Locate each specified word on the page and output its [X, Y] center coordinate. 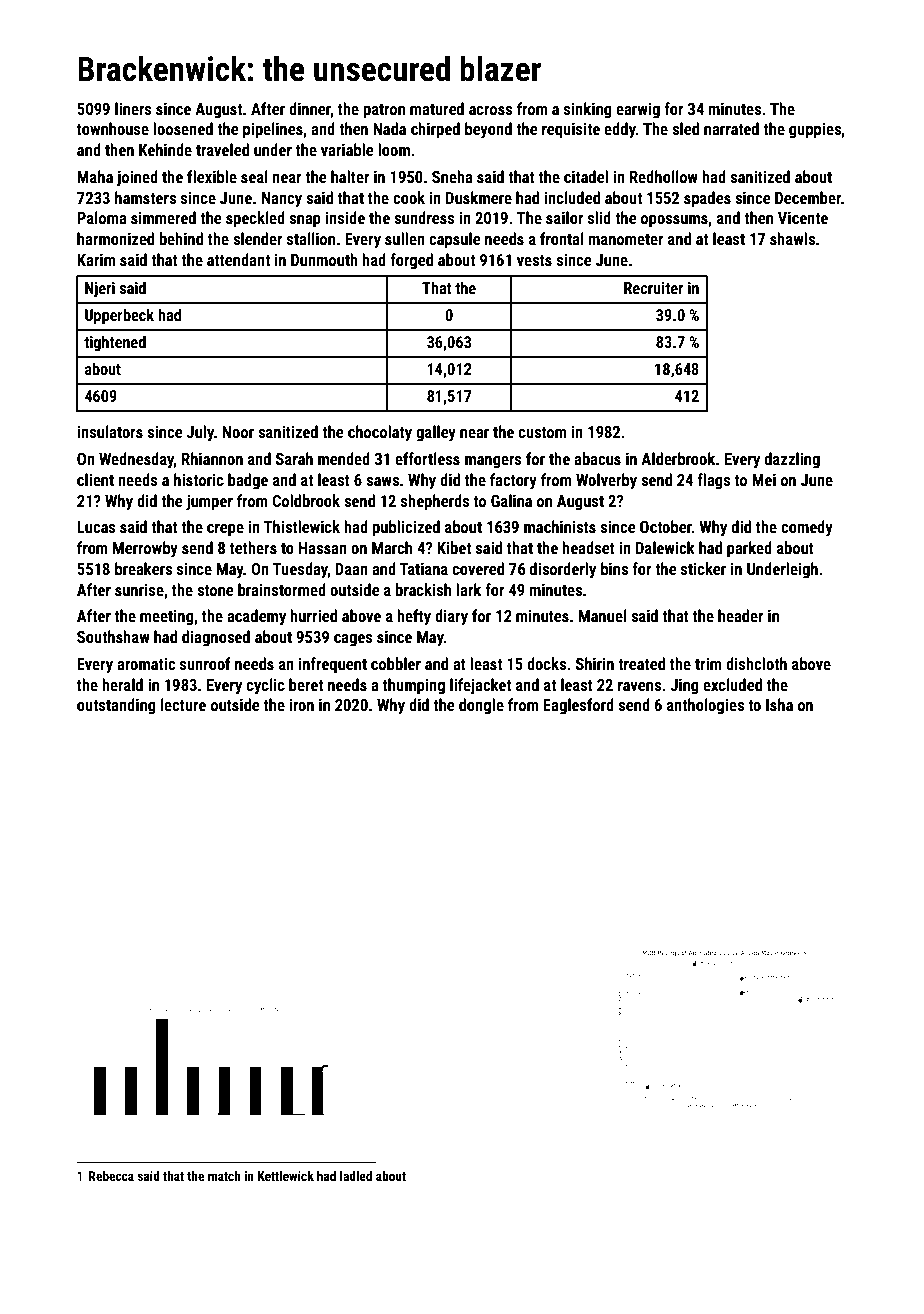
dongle [481, 706]
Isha [779, 704]
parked [749, 549]
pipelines [273, 130]
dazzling [792, 460]
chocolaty [380, 433]
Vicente [803, 217]
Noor [238, 432]
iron [301, 704]
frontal [562, 238]
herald [122, 684]
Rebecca [111, 1176]
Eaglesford [578, 706]
